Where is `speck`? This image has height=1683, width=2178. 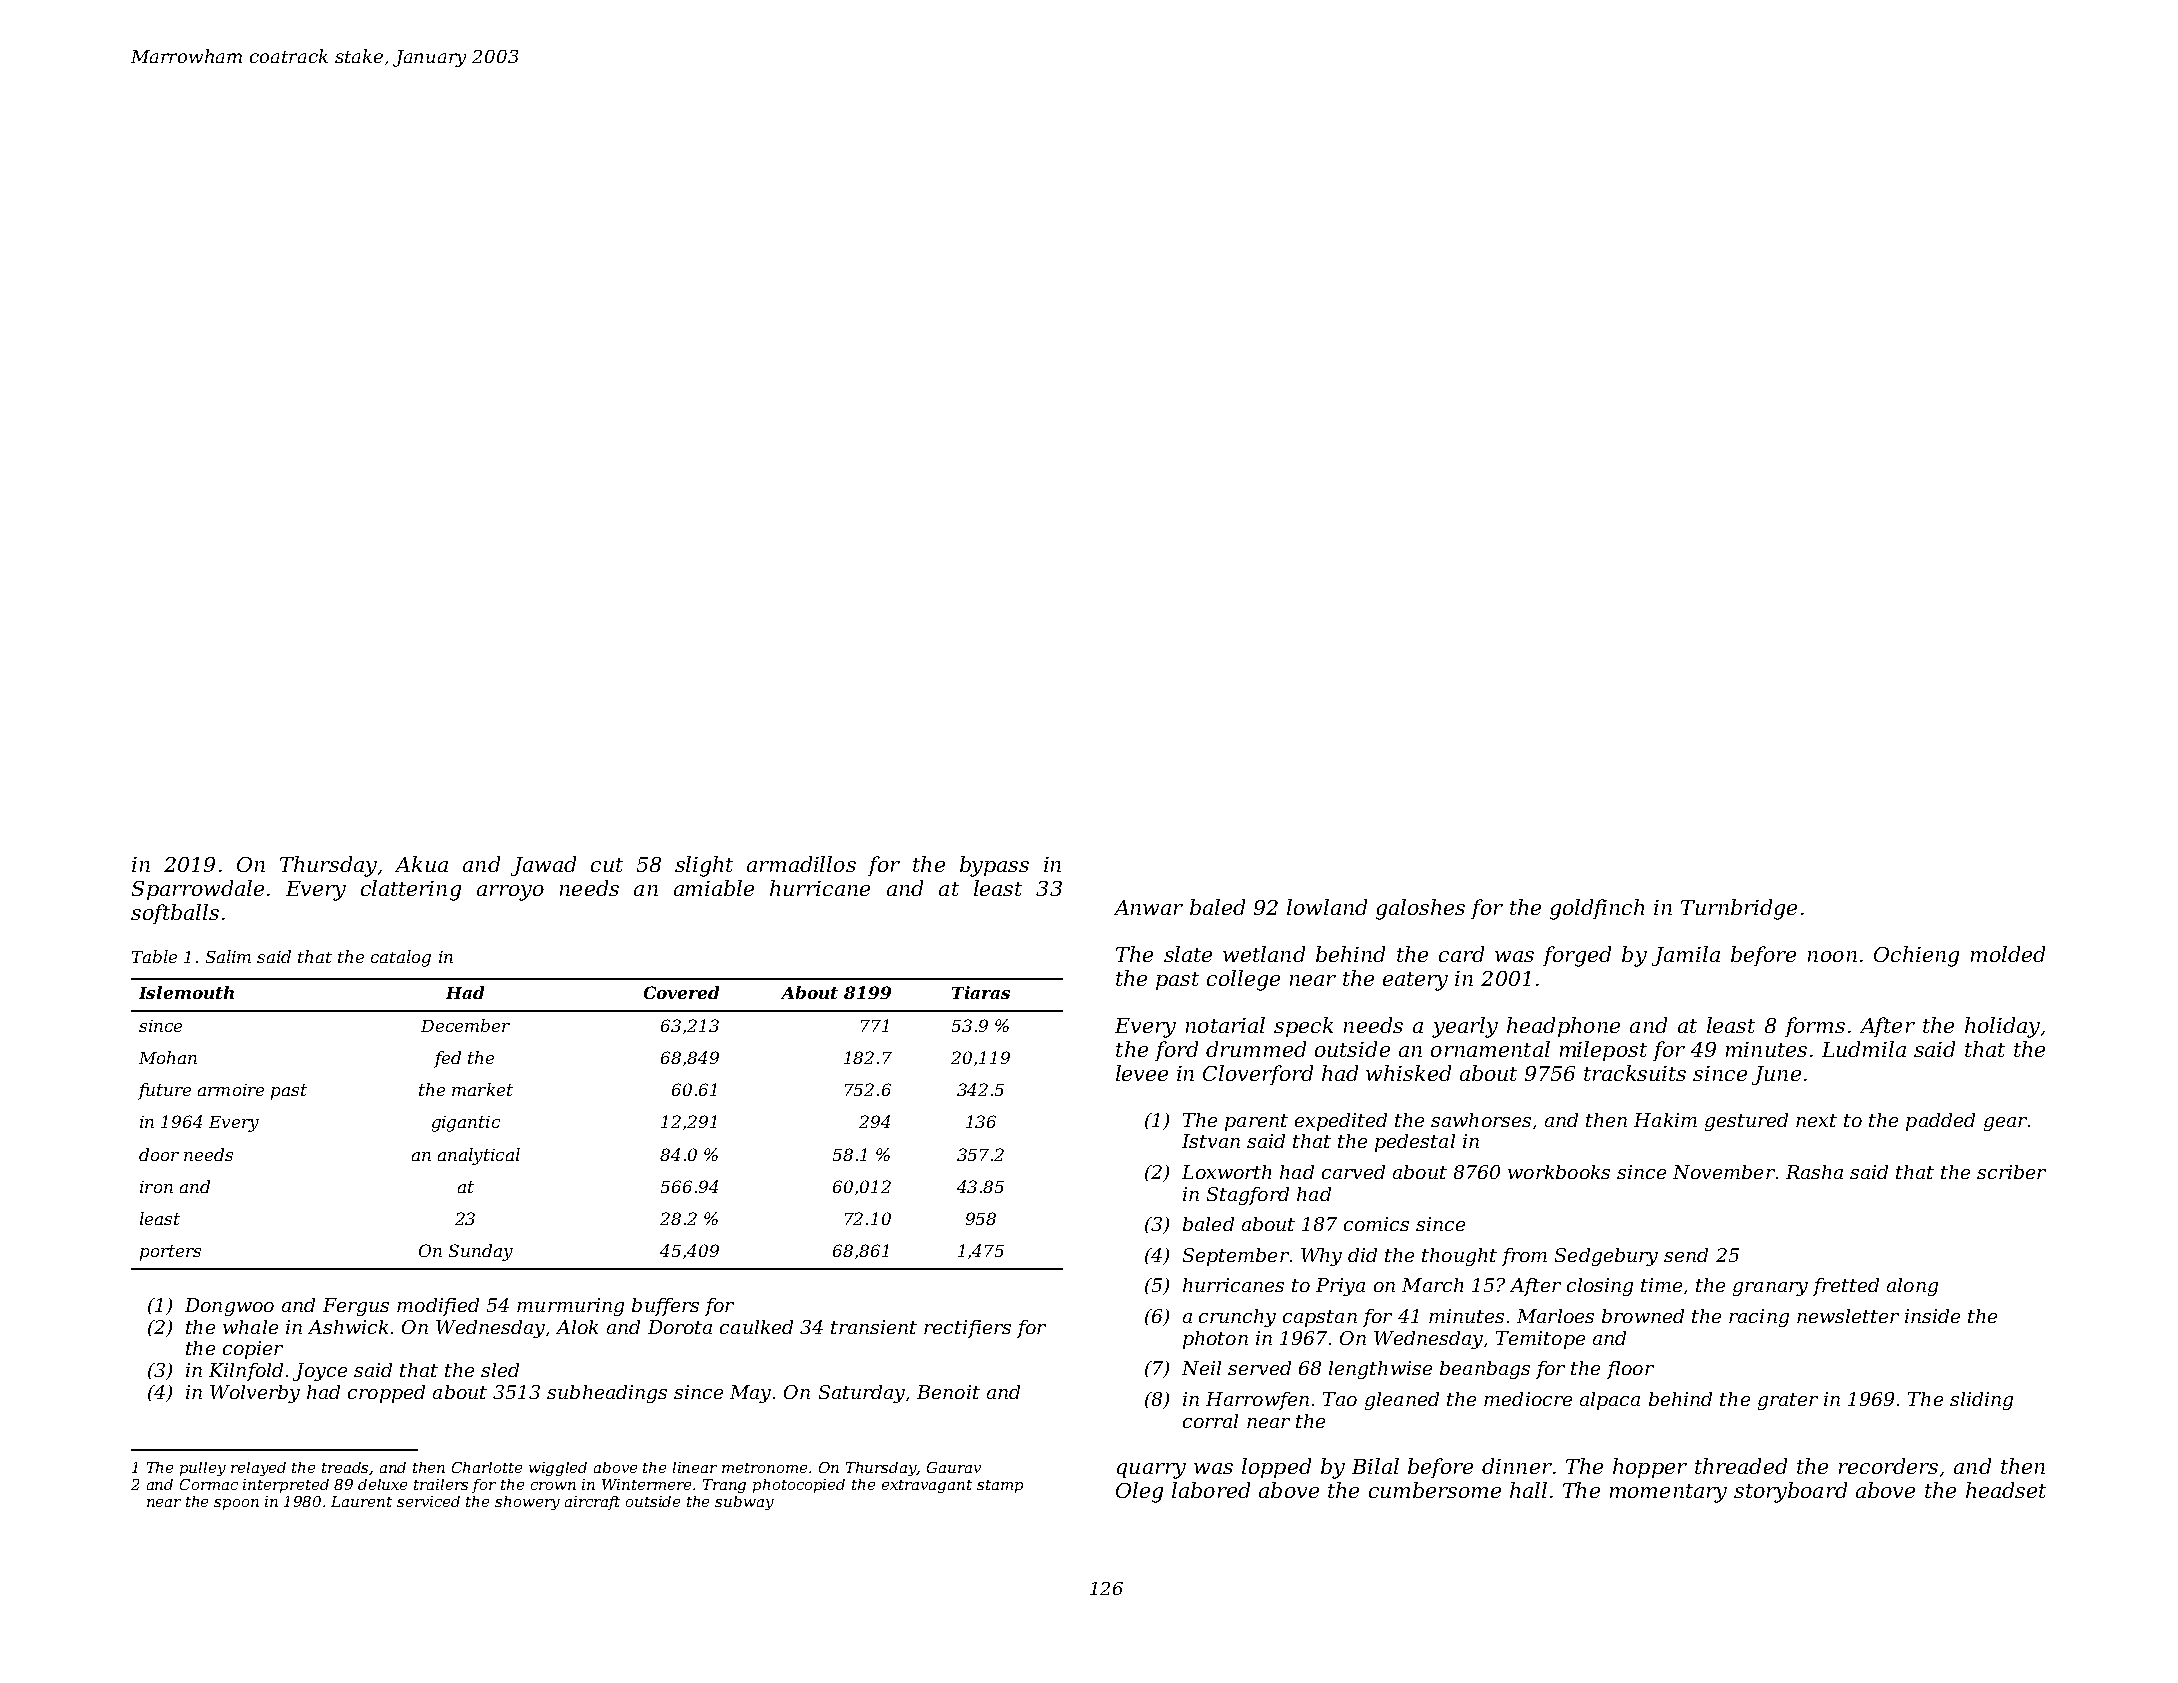 speck is located at coordinates (1303, 1027).
